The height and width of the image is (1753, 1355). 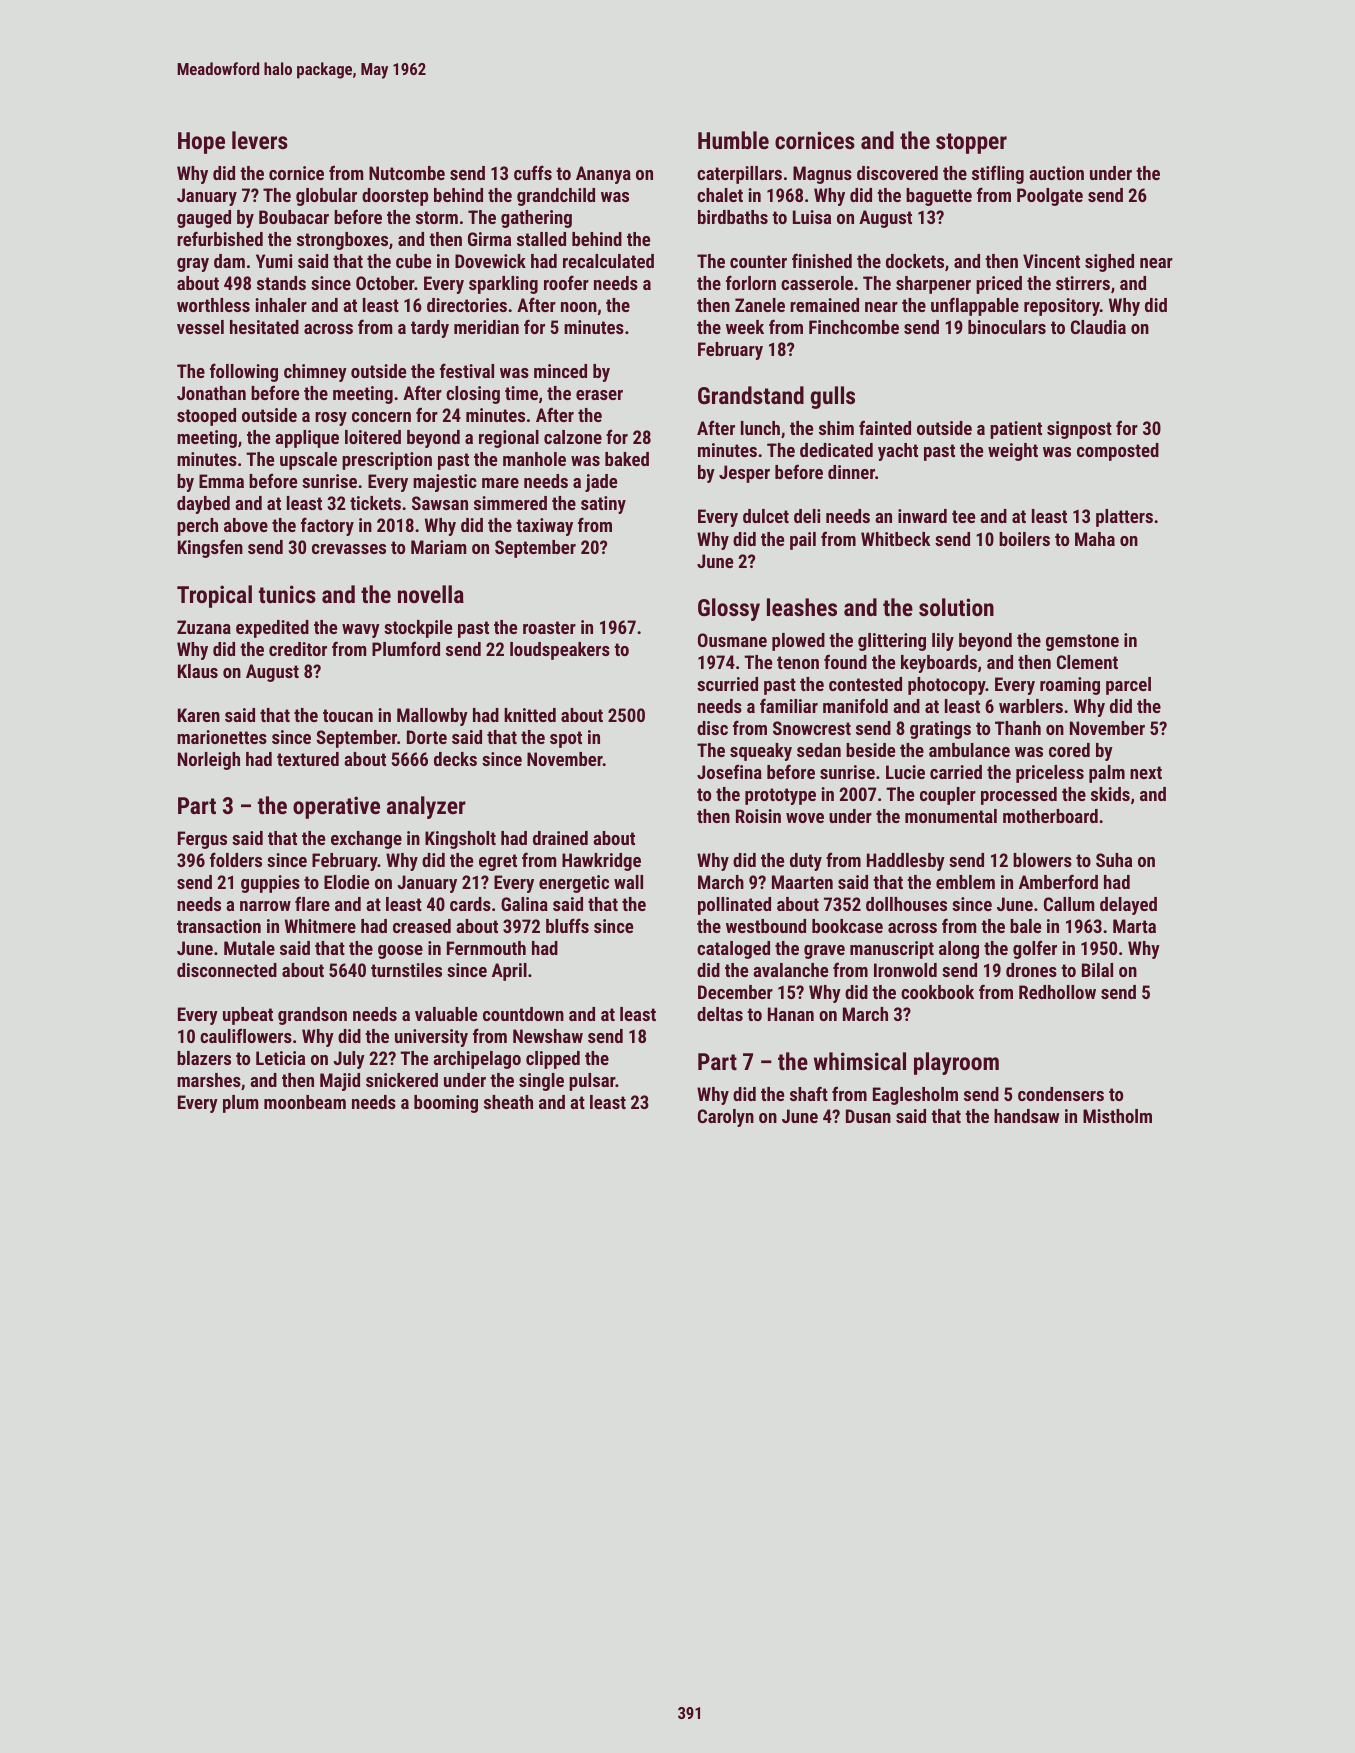 I want to click on stifling, so click(x=998, y=174).
